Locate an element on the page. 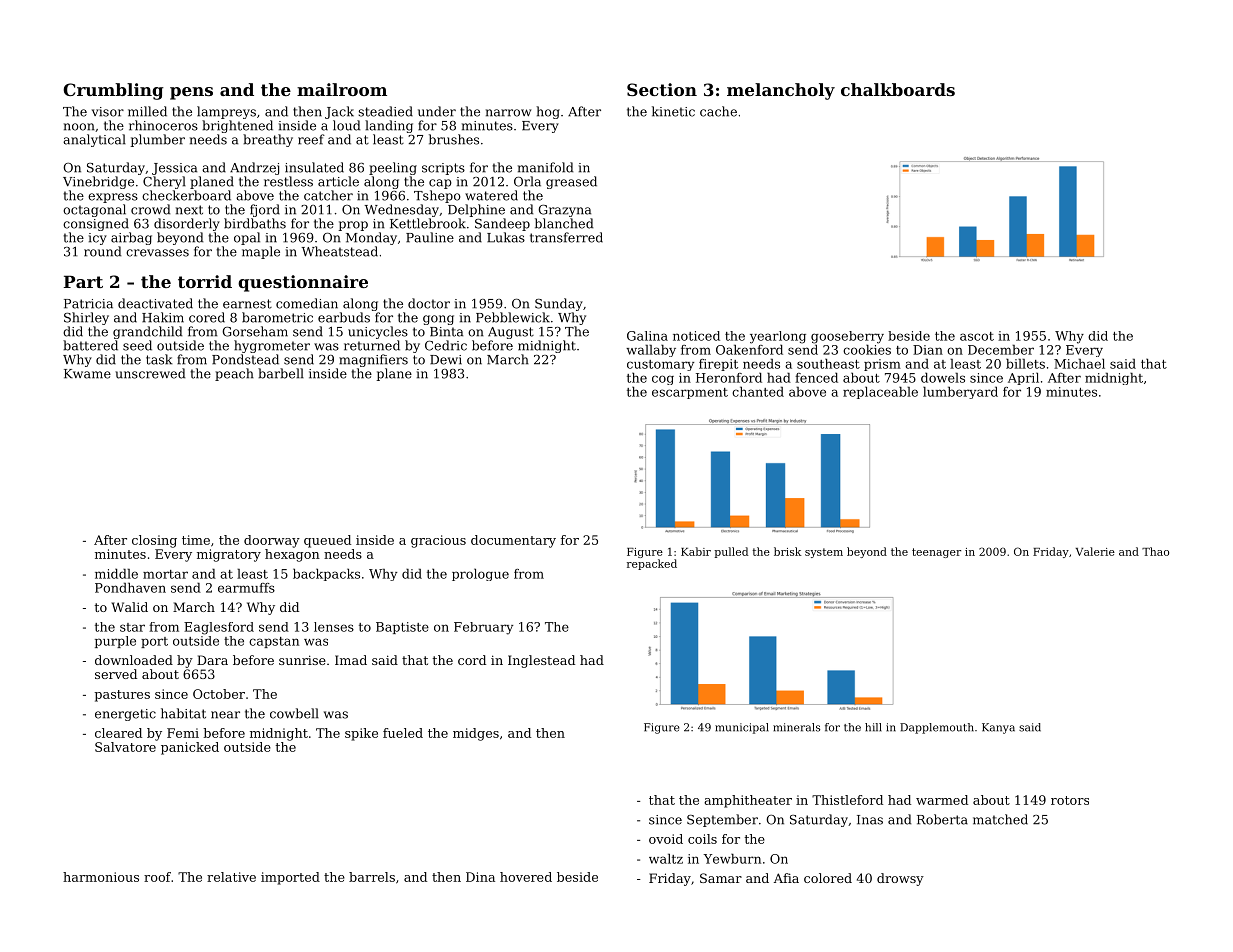  pulled is located at coordinates (731, 552).
